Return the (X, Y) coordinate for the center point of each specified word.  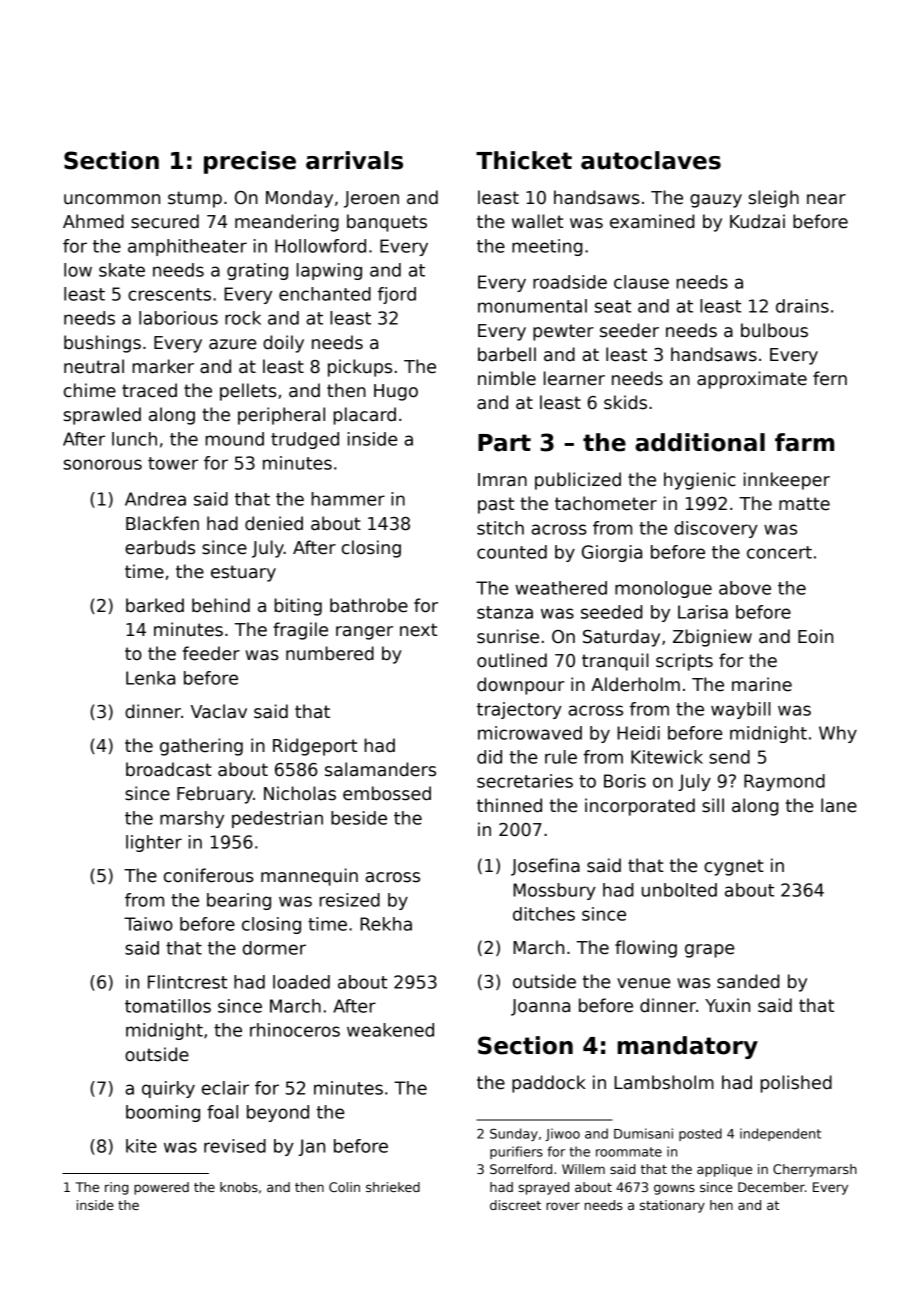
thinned (509, 805)
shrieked (393, 1187)
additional (700, 442)
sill (713, 805)
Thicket (524, 160)
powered (161, 1188)
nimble (507, 378)
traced (149, 390)
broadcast (169, 769)
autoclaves (651, 160)
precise (250, 162)
